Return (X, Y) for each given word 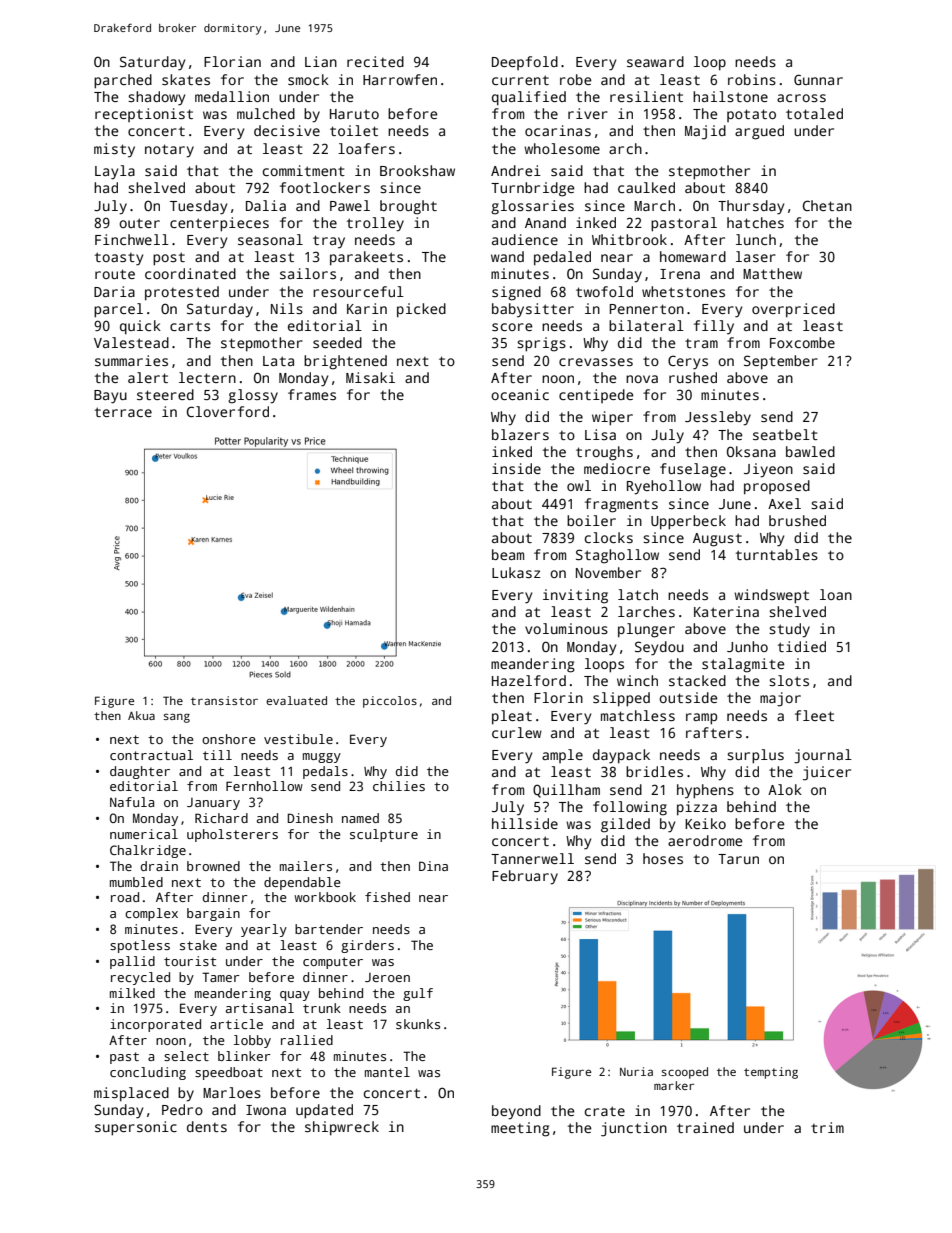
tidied (802, 646)
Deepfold (525, 63)
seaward (655, 61)
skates (186, 79)
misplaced (131, 1094)
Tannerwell (532, 858)
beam (508, 554)
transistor (224, 700)
